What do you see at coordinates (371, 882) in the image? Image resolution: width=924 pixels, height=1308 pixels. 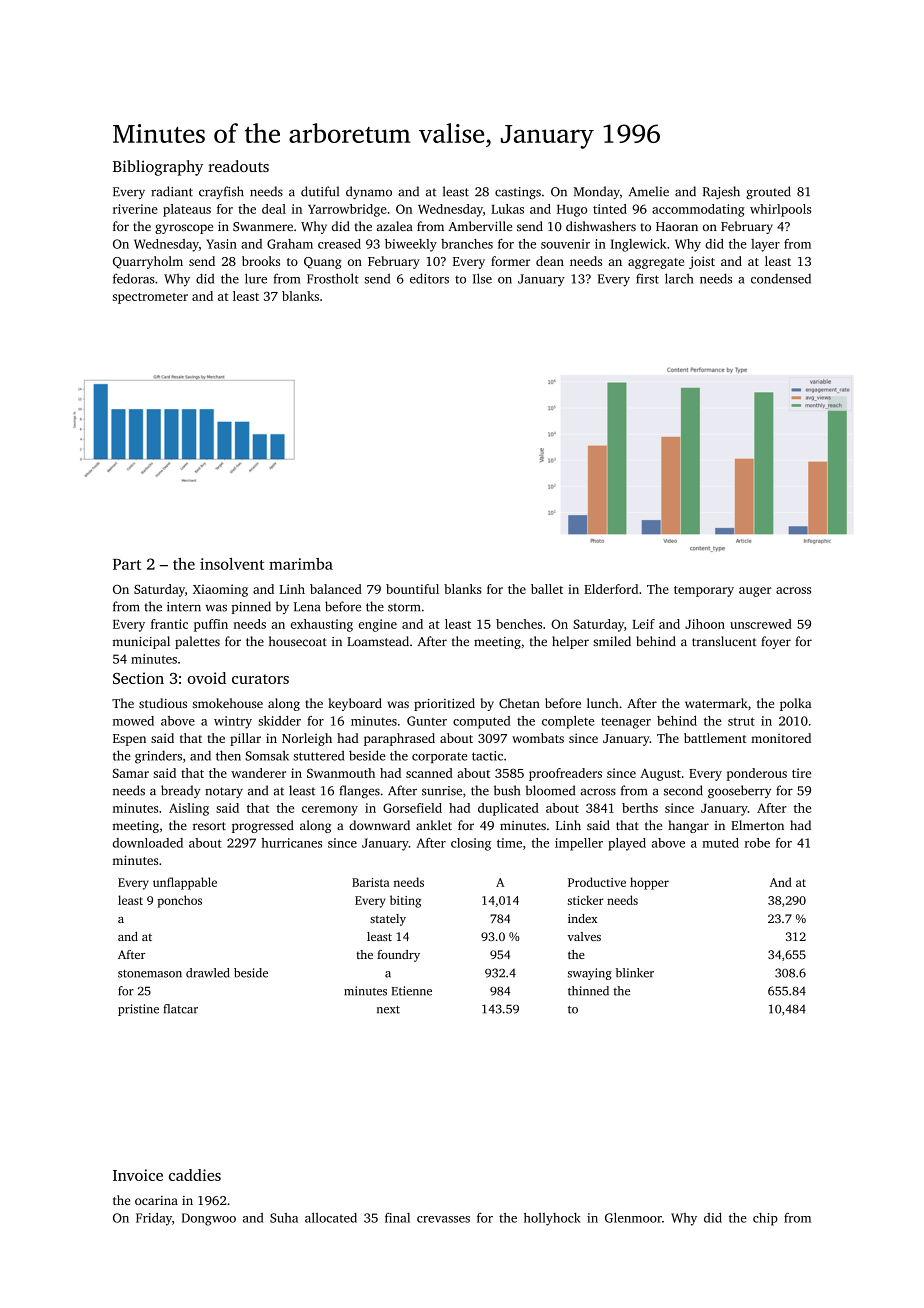 I see `Barista` at bounding box center [371, 882].
